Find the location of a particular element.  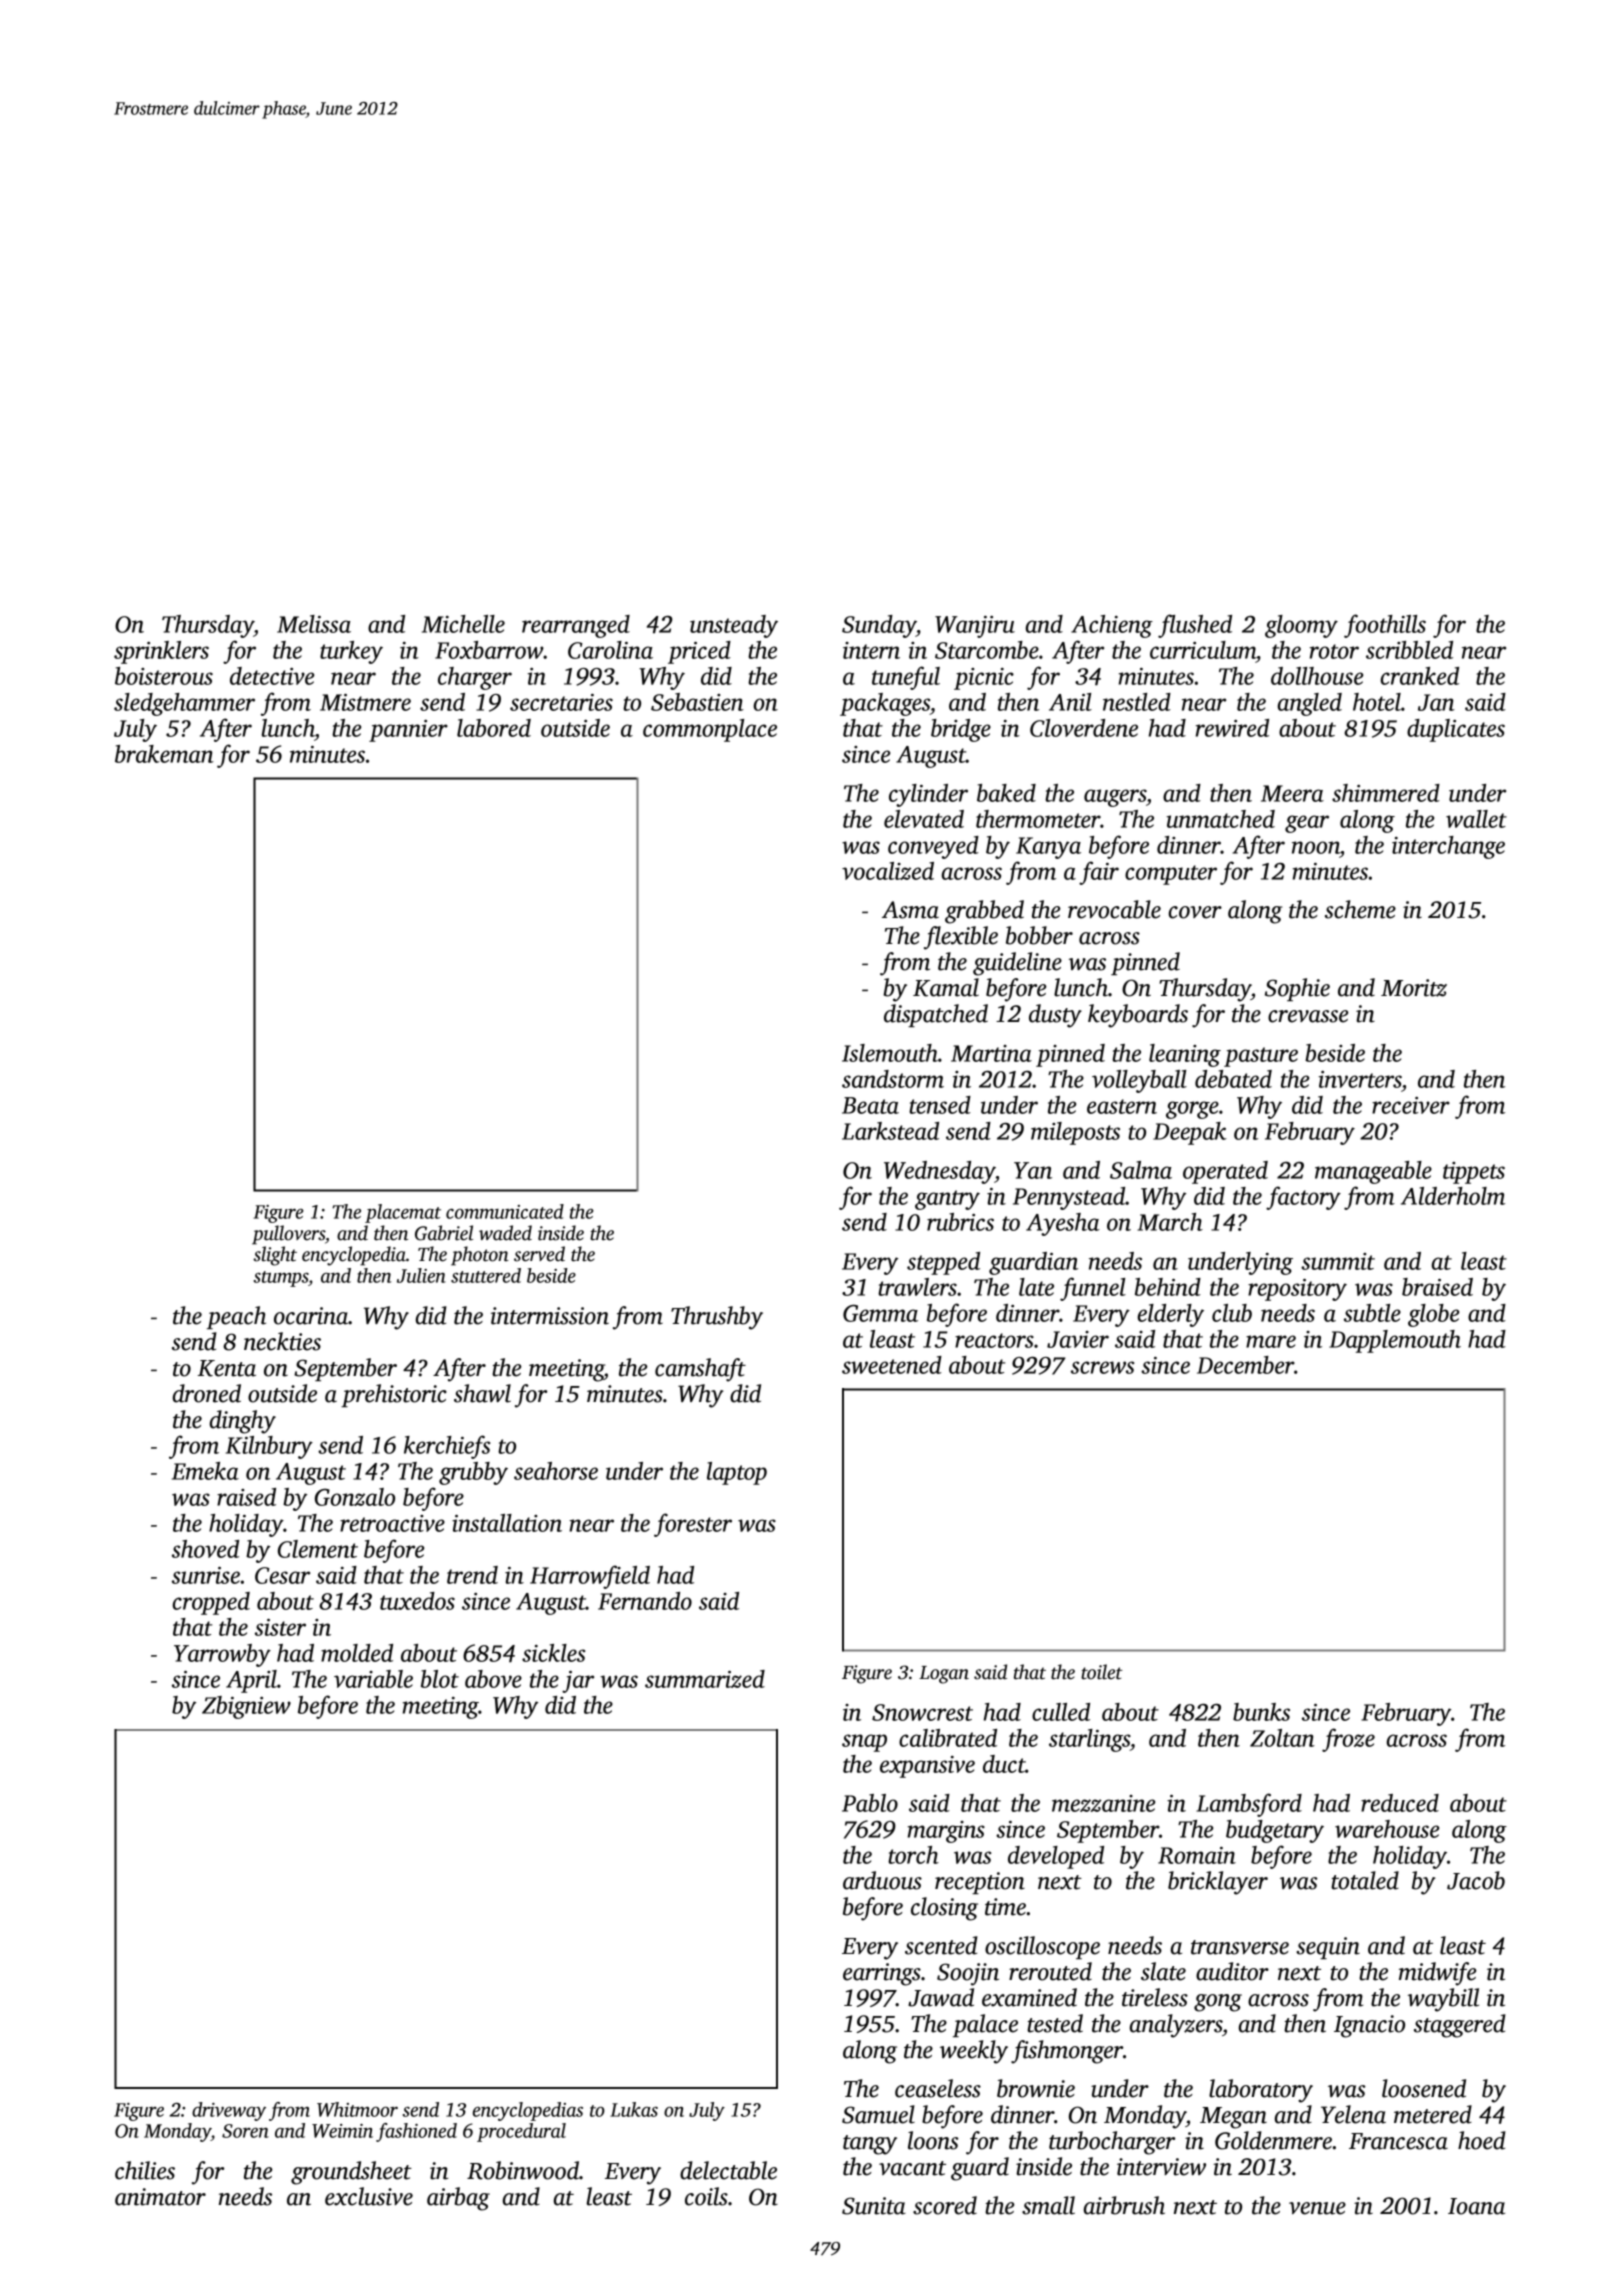

Dapplemouth is located at coordinates (1395, 1341).
